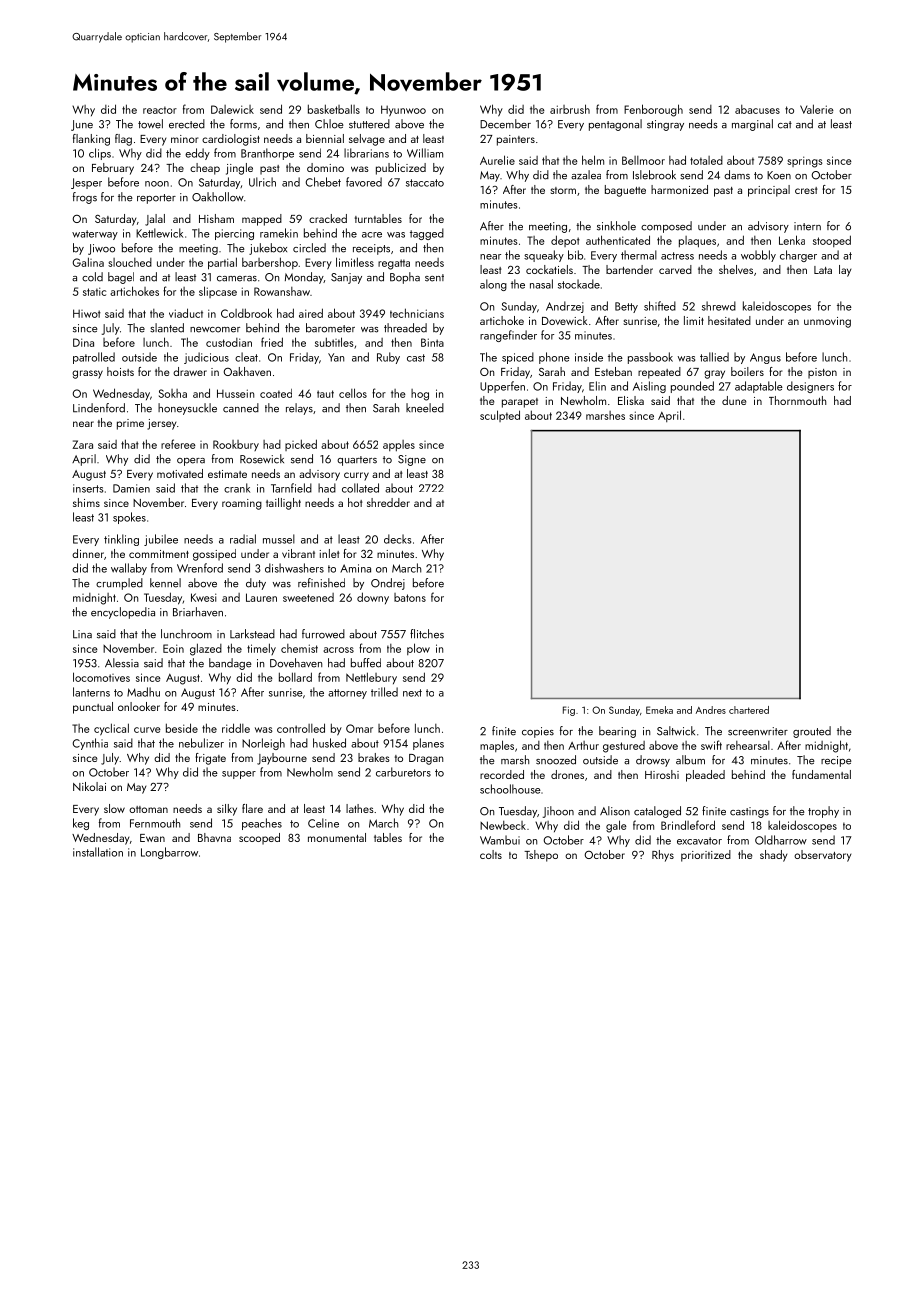  Describe the element at coordinates (812, 732) in the screenshot. I see `grouted` at that location.
